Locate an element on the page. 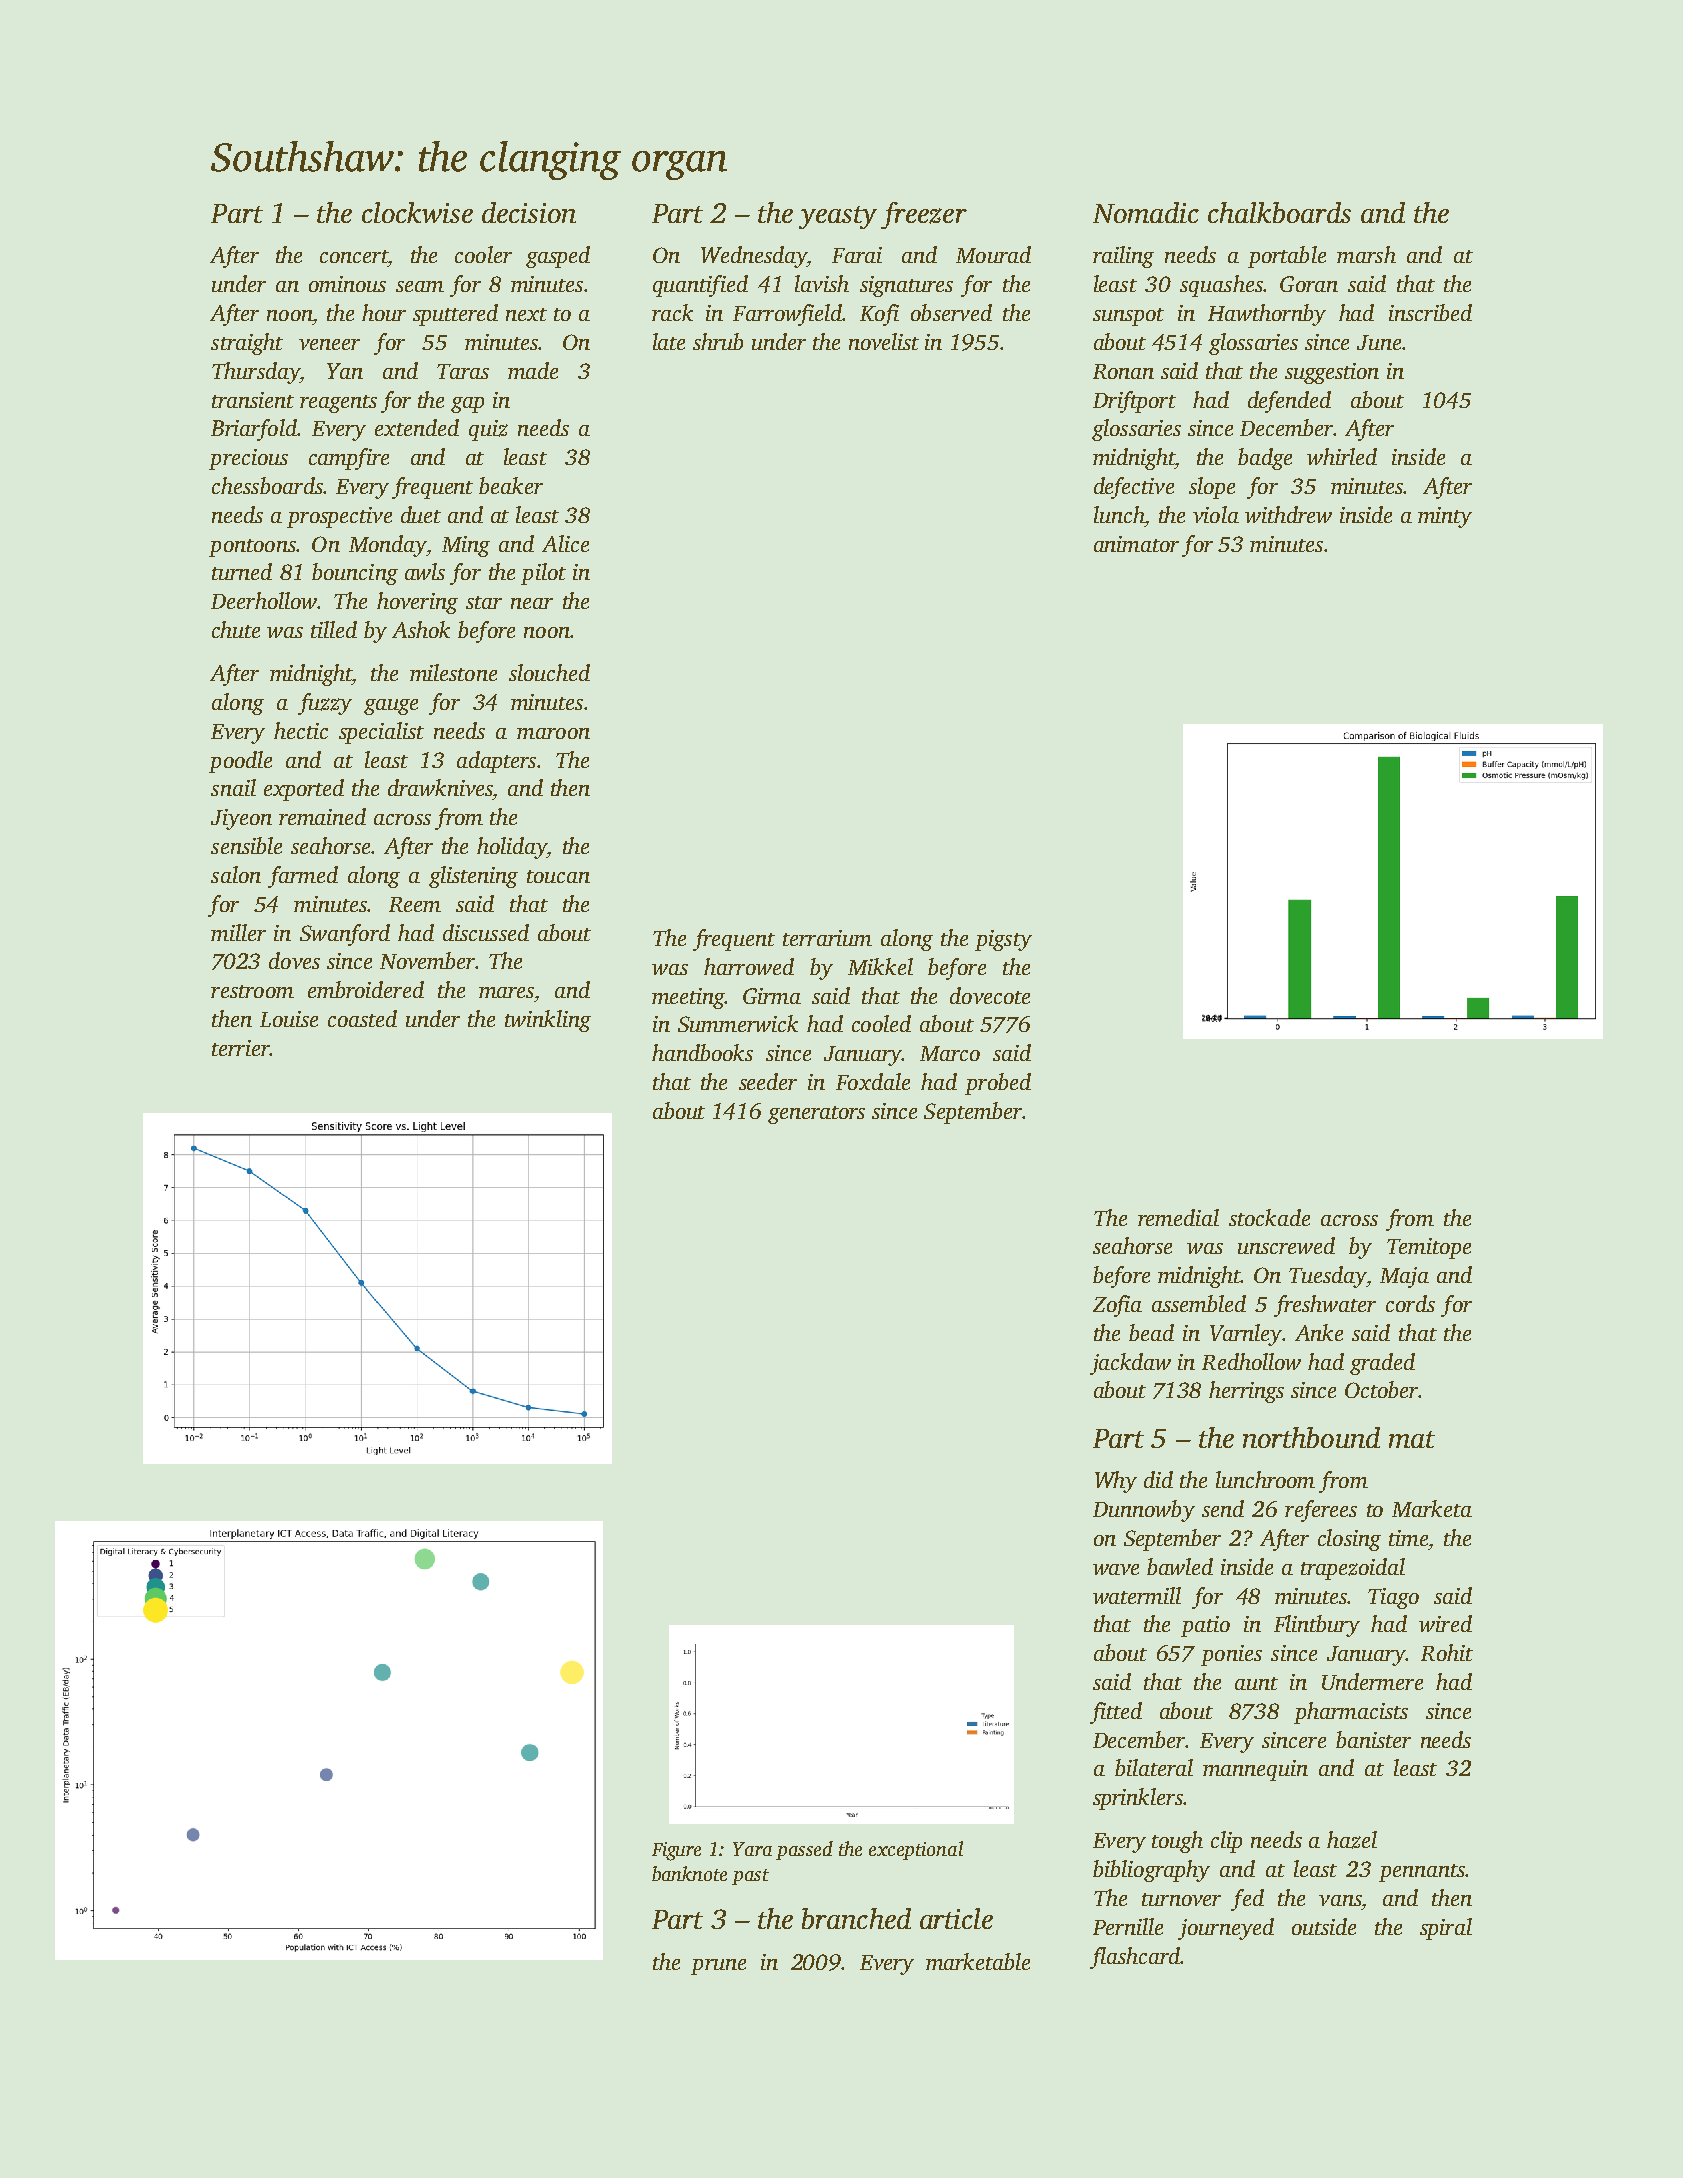 This document has width=1683, height=2178. Why is located at coordinates (1116, 1482).
